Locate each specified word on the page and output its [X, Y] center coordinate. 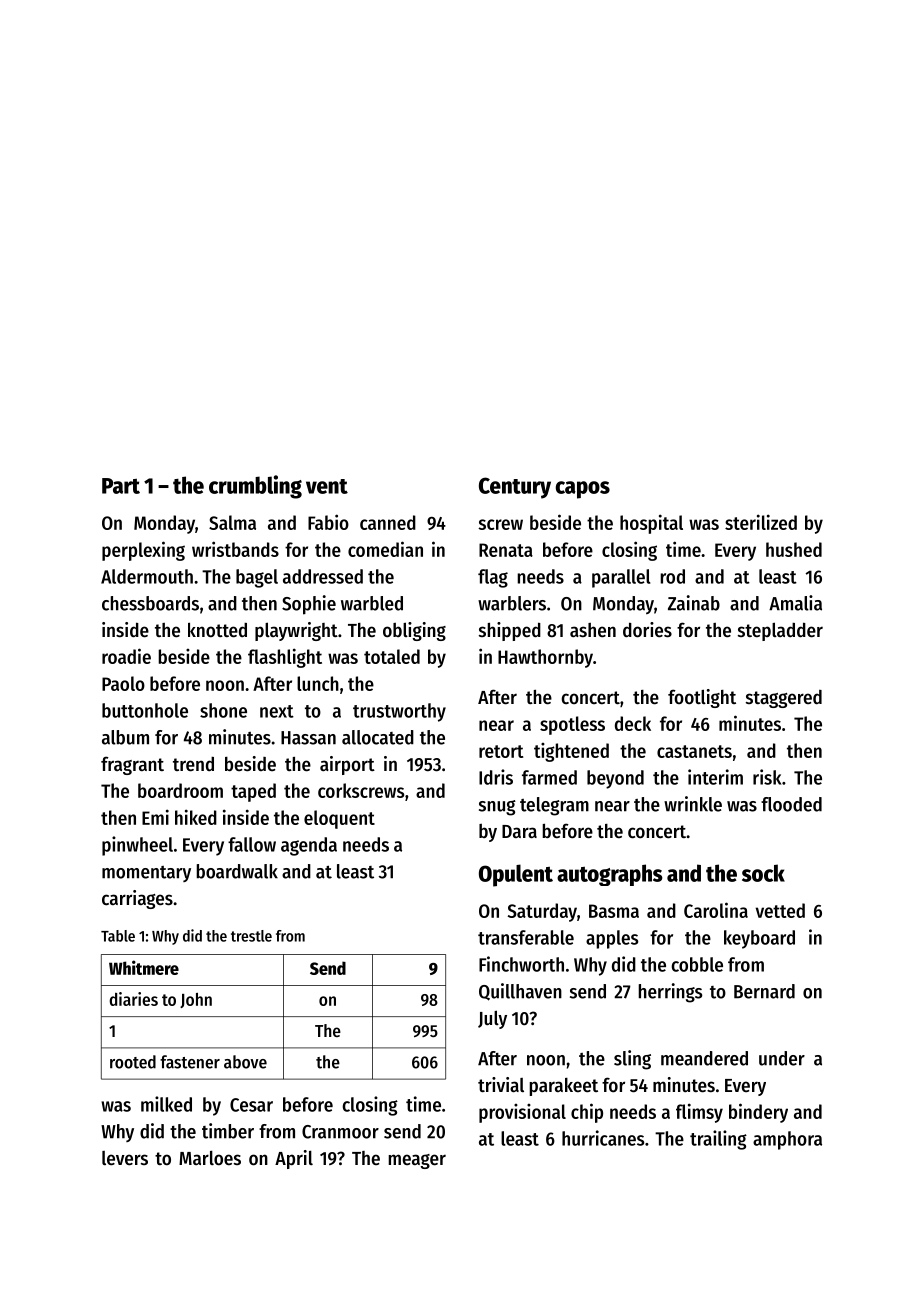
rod [672, 576]
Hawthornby [545, 658]
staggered [784, 699]
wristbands [235, 549]
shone [223, 710]
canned [388, 522]
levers [125, 1158]
